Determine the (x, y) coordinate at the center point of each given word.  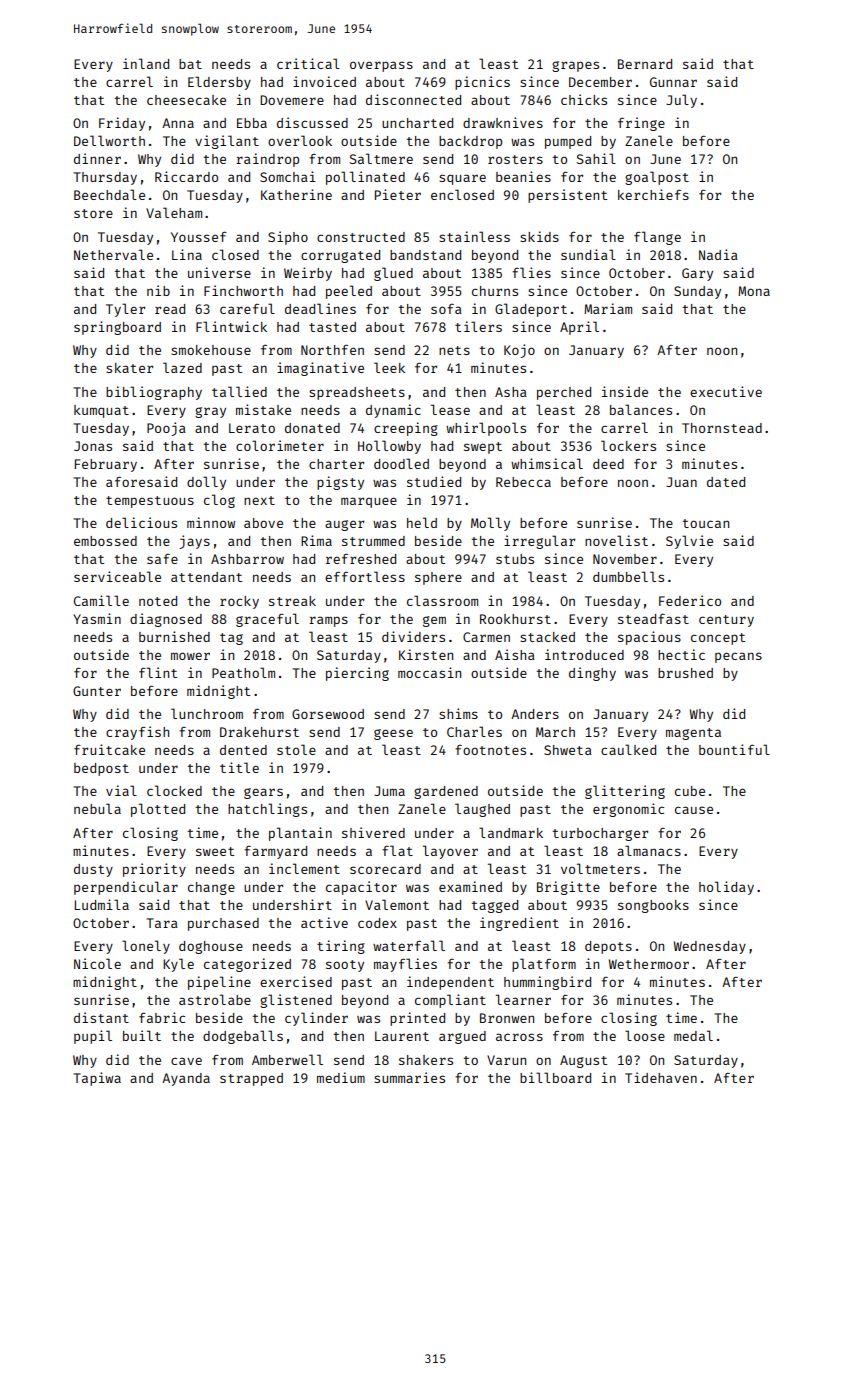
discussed (312, 122)
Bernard (645, 64)
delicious (141, 522)
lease (450, 409)
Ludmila (102, 904)
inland (146, 63)
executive (726, 391)
